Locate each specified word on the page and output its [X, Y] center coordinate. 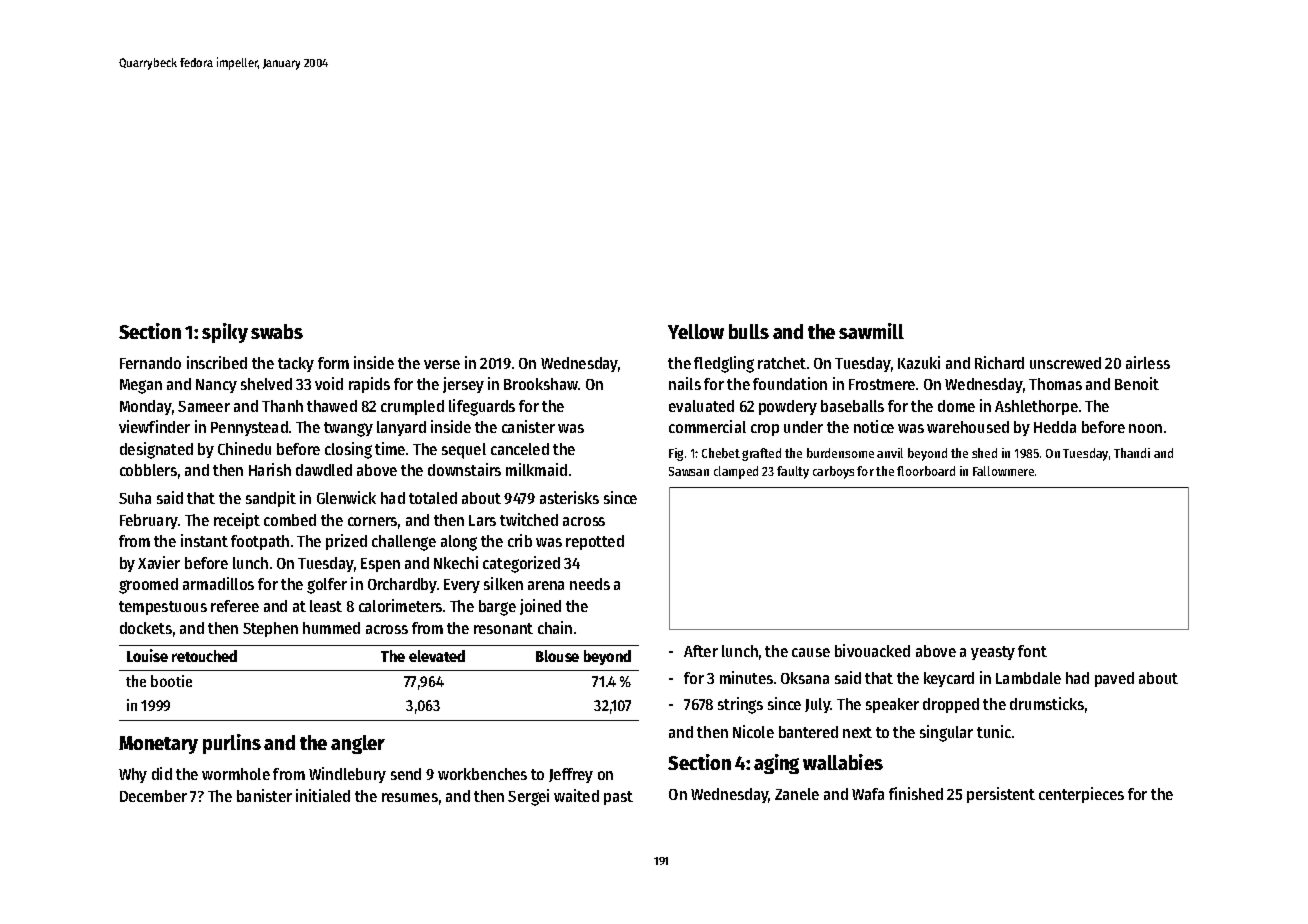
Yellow [696, 331]
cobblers [148, 470]
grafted [761, 454]
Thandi [1132, 453]
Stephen [270, 629]
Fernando [150, 363]
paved [1114, 679]
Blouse [557, 656]
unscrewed [1065, 363]
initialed [323, 795]
